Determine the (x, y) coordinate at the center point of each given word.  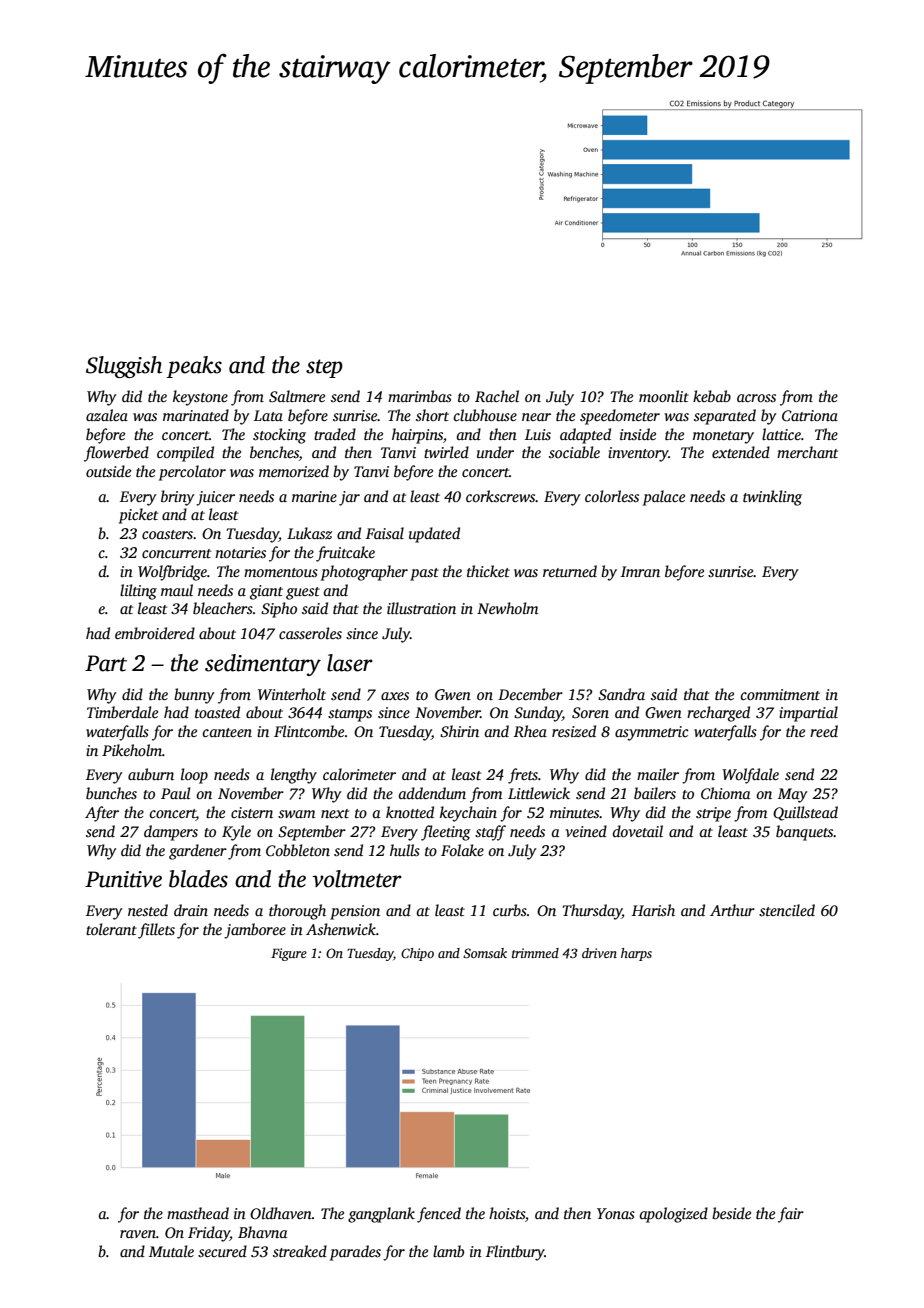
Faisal (385, 533)
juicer (215, 498)
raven (138, 1234)
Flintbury (515, 1253)
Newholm (507, 608)
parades (355, 1253)
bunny (194, 696)
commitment (780, 694)
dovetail (638, 831)
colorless (612, 496)
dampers (171, 833)
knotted (410, 812)
